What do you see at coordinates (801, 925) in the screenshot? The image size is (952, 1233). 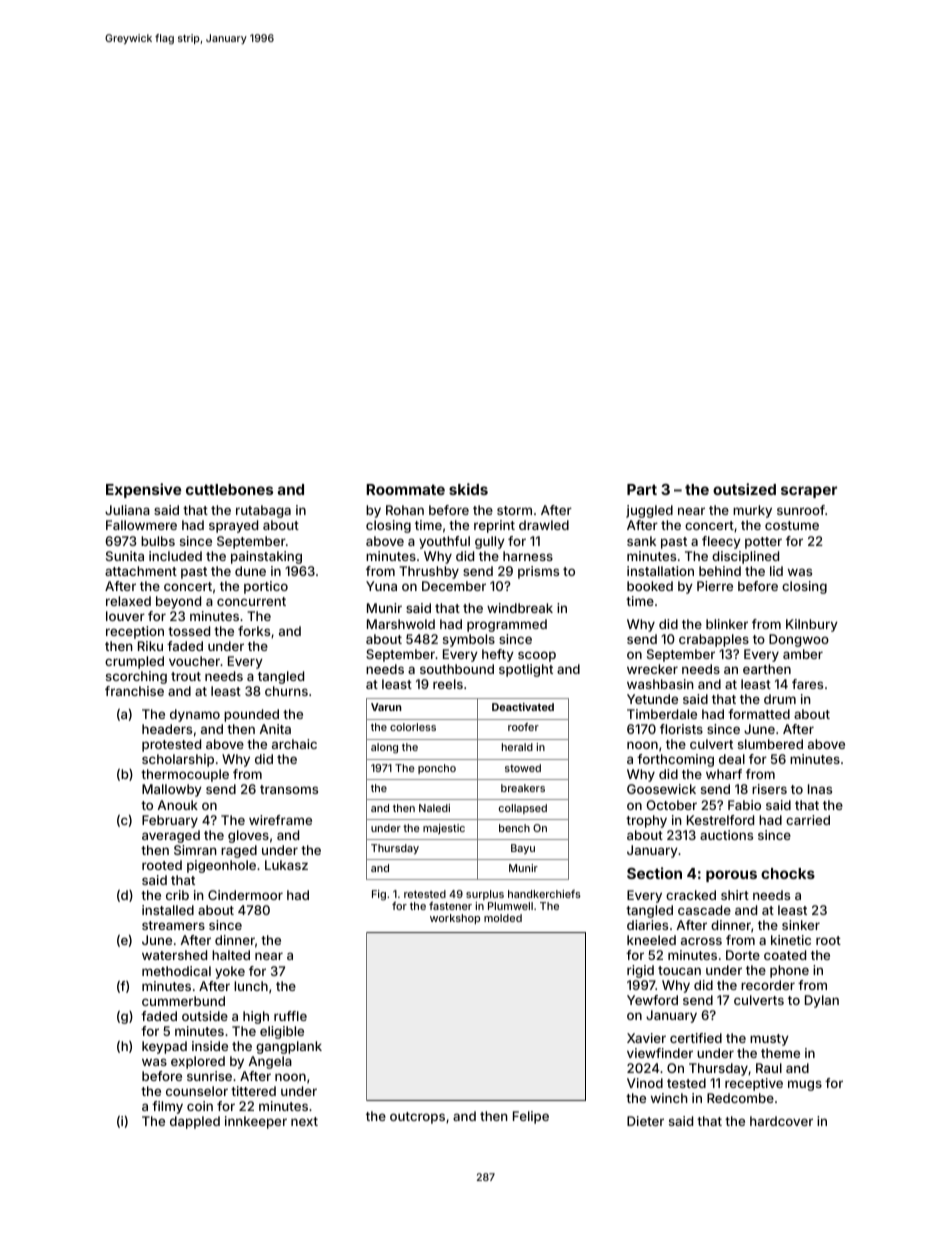 I see `sinker` at bounding box center [801, 925].
